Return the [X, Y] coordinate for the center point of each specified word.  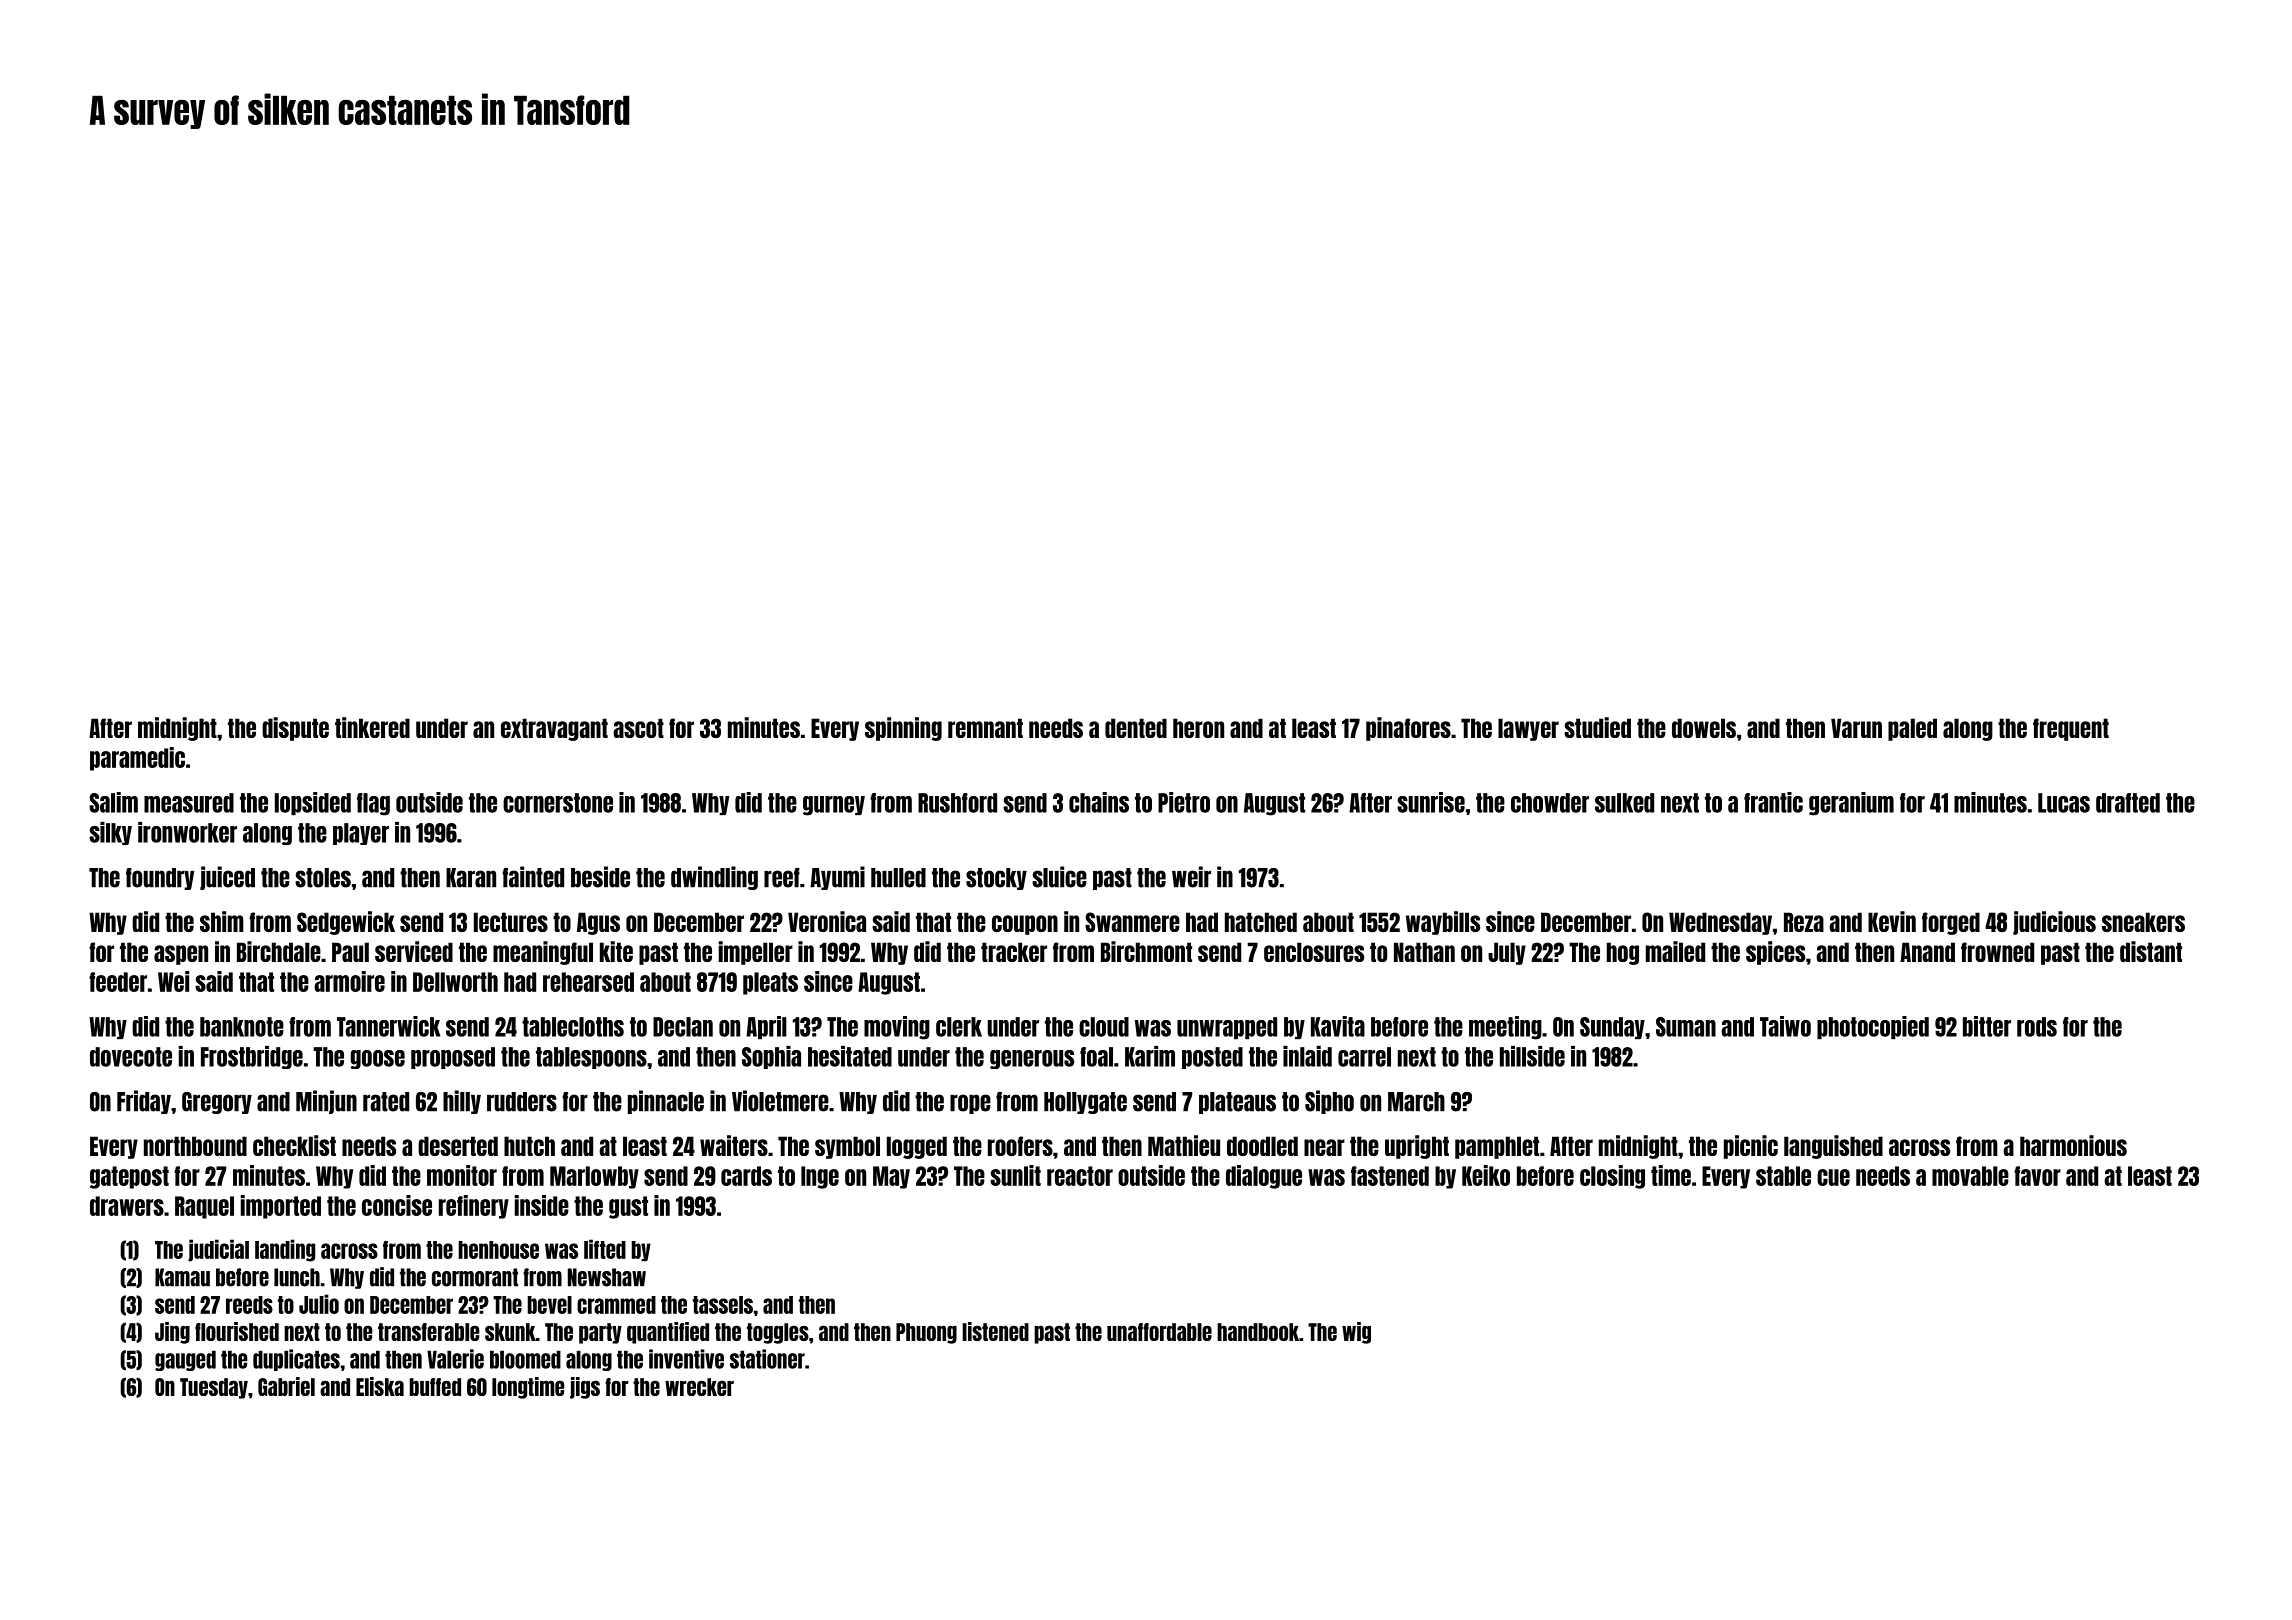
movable [1970, 1176]
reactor [1080, 1176]
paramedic [137, 759]
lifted [605, 1249]
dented [1136, 728]
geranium [1851, 804]
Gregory [217, 1103]
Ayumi [837, 878]
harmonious [2073, 1145]
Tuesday [214, 1388]
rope [970, 1104]
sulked [1624, 803]
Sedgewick [346, 923]
